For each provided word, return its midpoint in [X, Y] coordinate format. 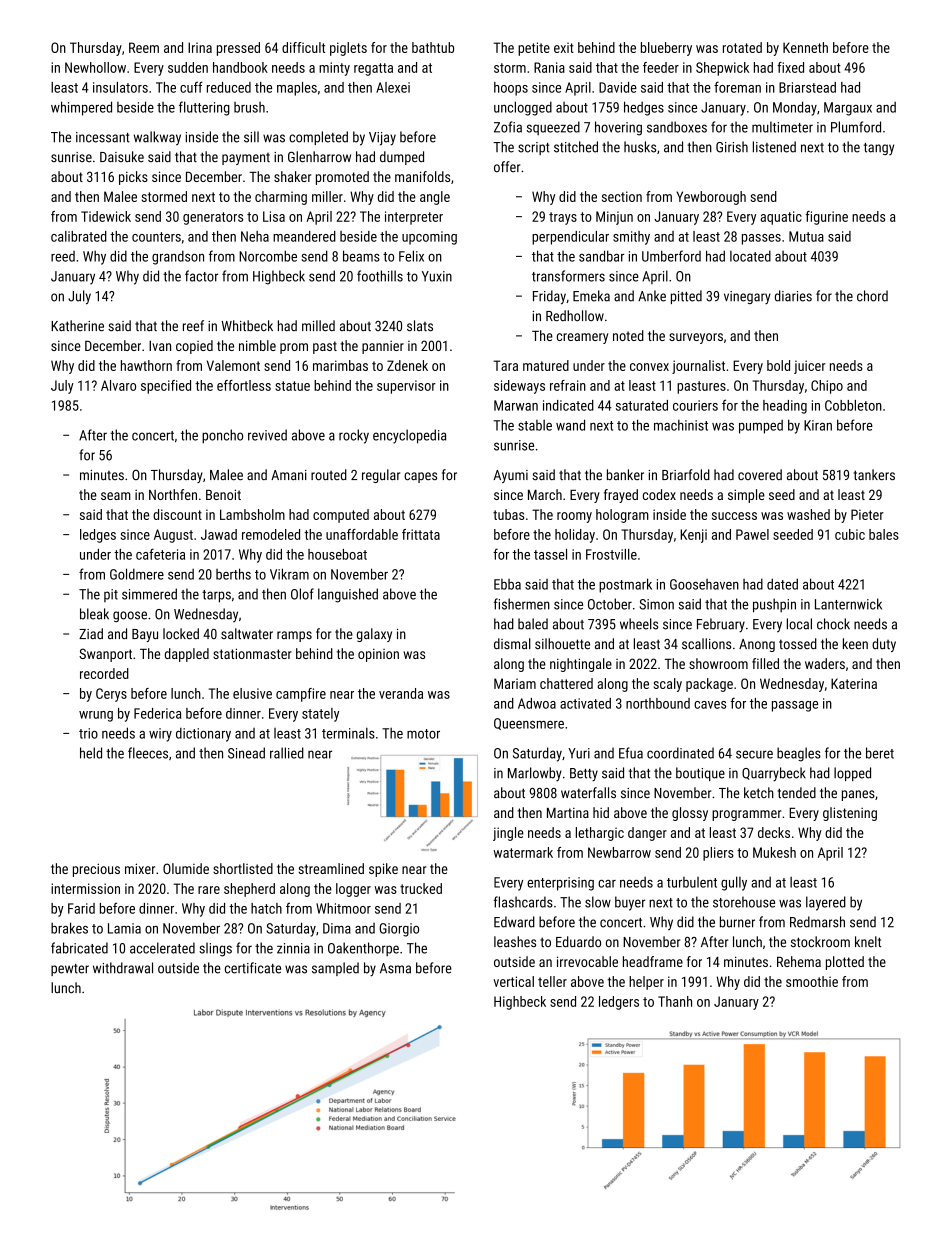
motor [423, 734]
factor [201, 276]
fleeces [148, 753]
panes [858, 795]
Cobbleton [853, 405]
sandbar [601, 256]
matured [546, 365]
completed [318, 138]
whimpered [81, 108]
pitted [686, 297]
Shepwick [722, 69]
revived [267, 435]
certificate [253, 968]
